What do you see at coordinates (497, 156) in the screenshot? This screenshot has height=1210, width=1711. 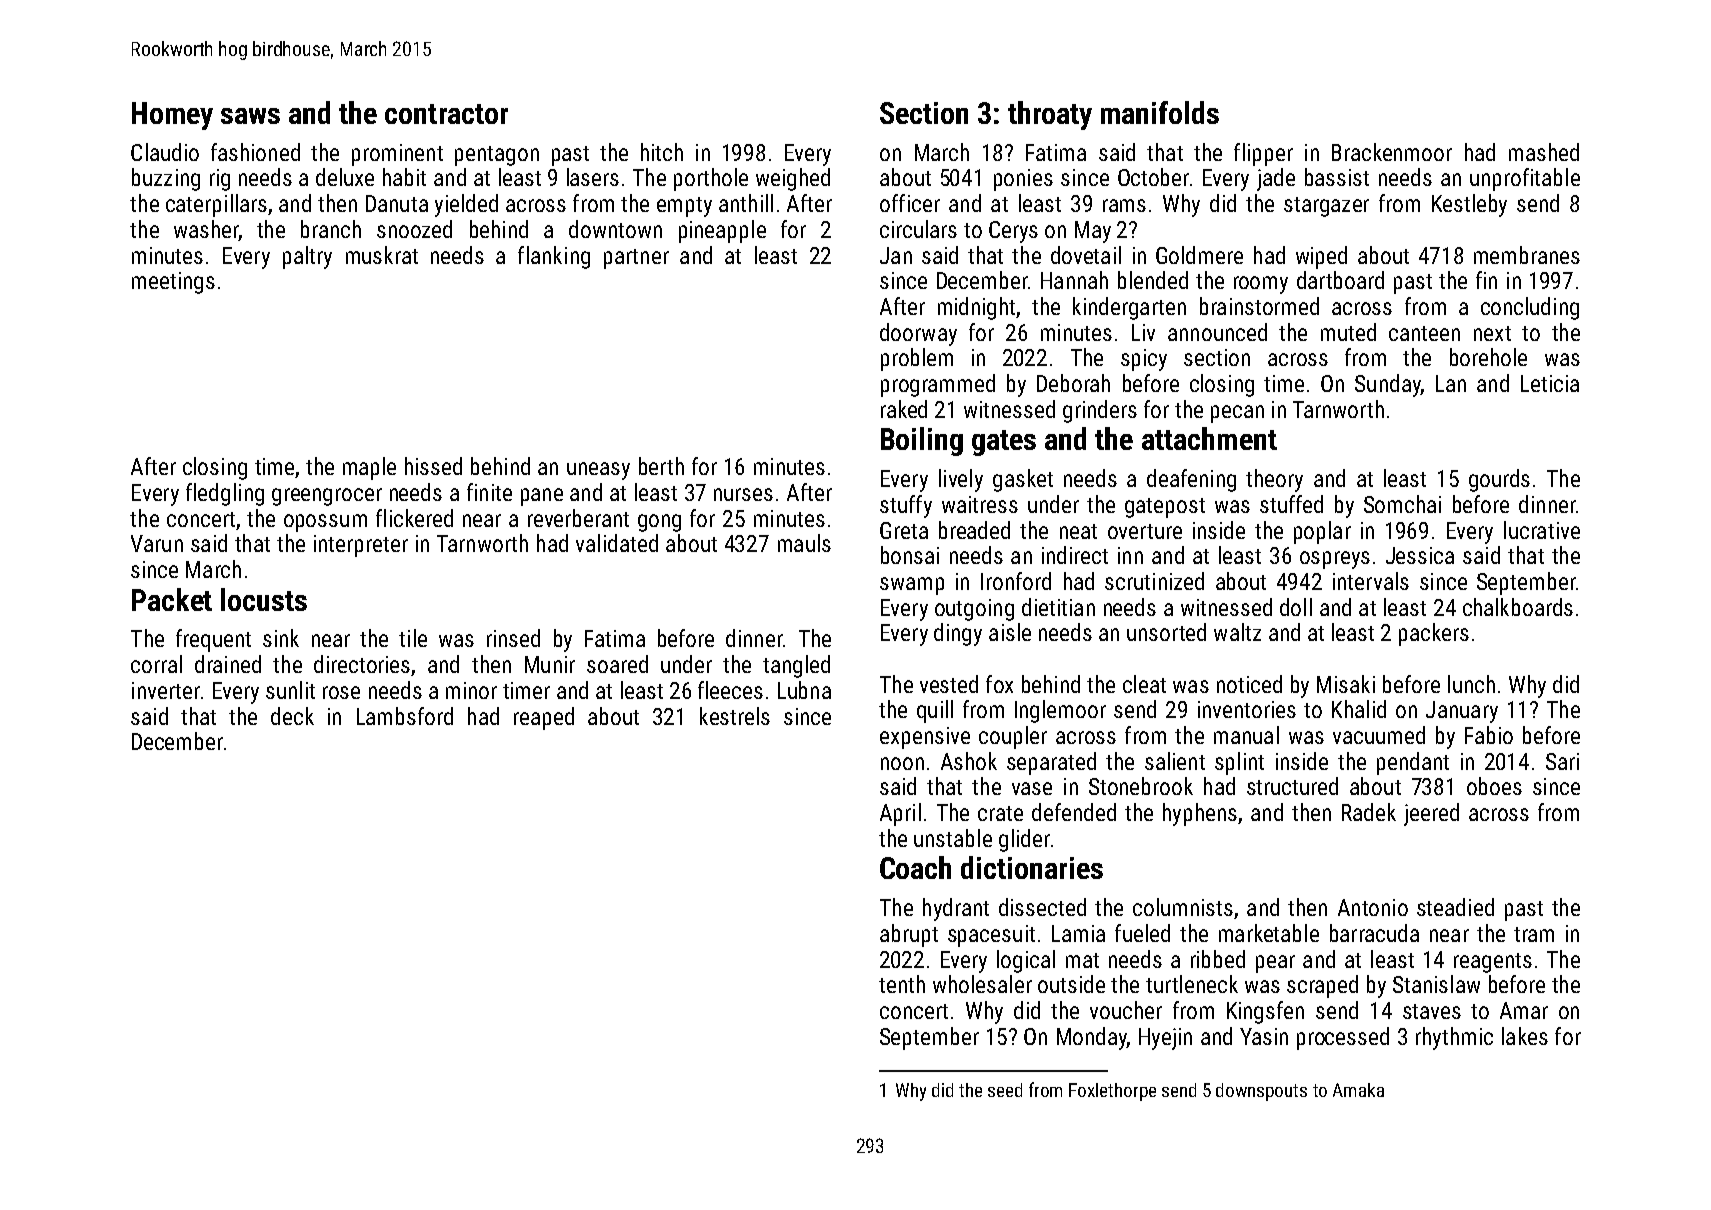 I see `pentagon` at bounding box center [497, 156].
